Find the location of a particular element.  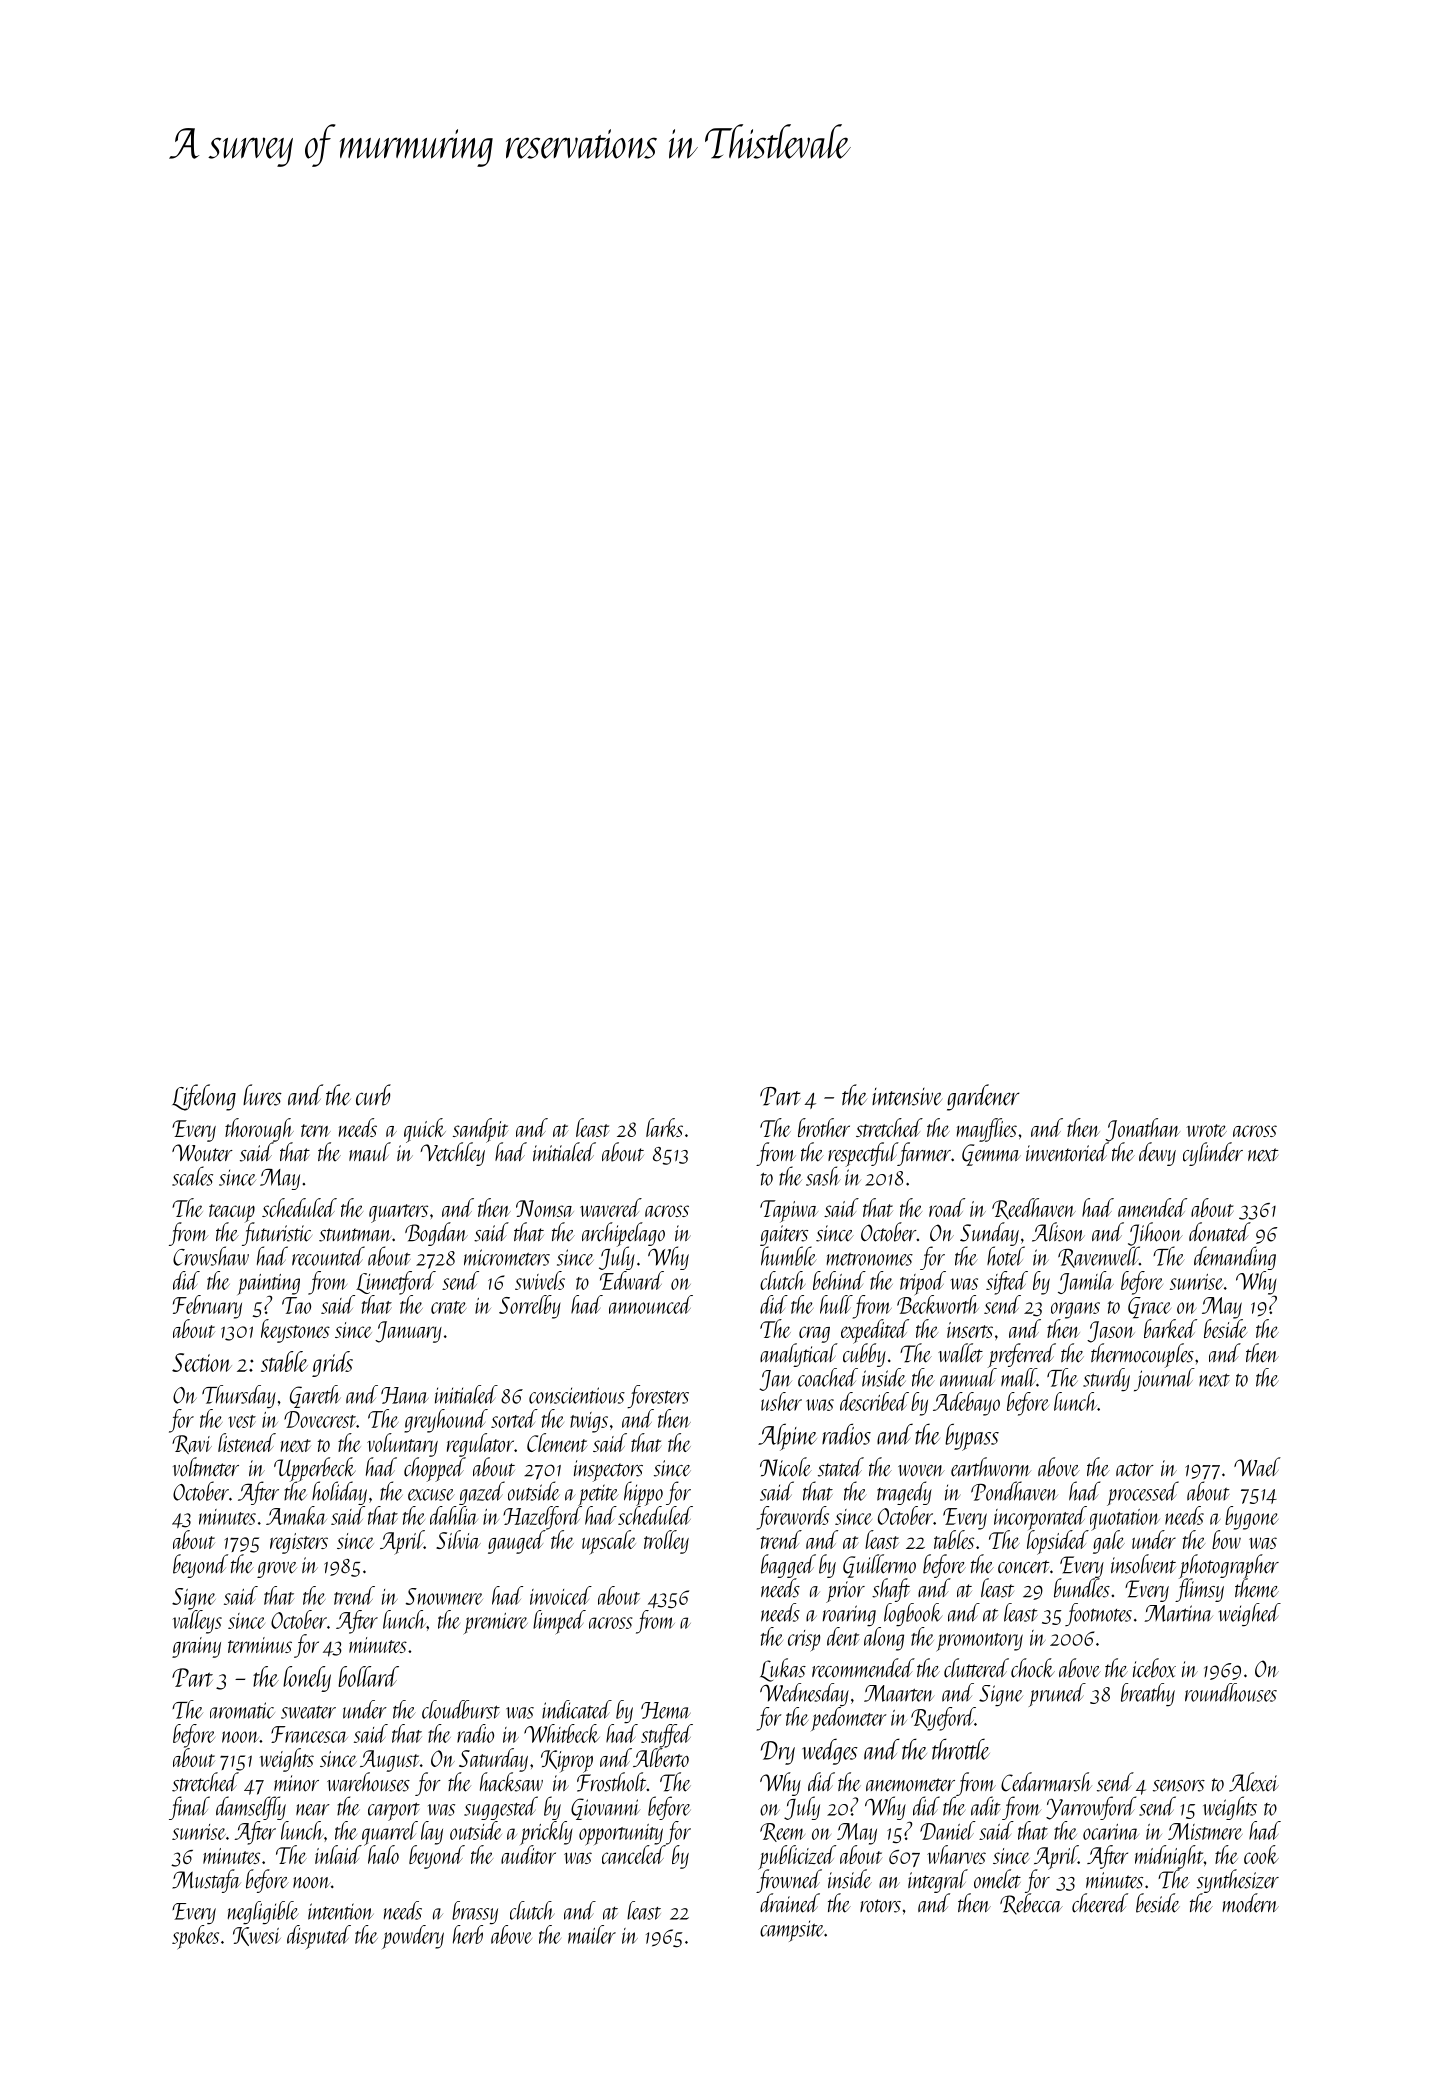

Hema is located at coordinates (666, 1710).
